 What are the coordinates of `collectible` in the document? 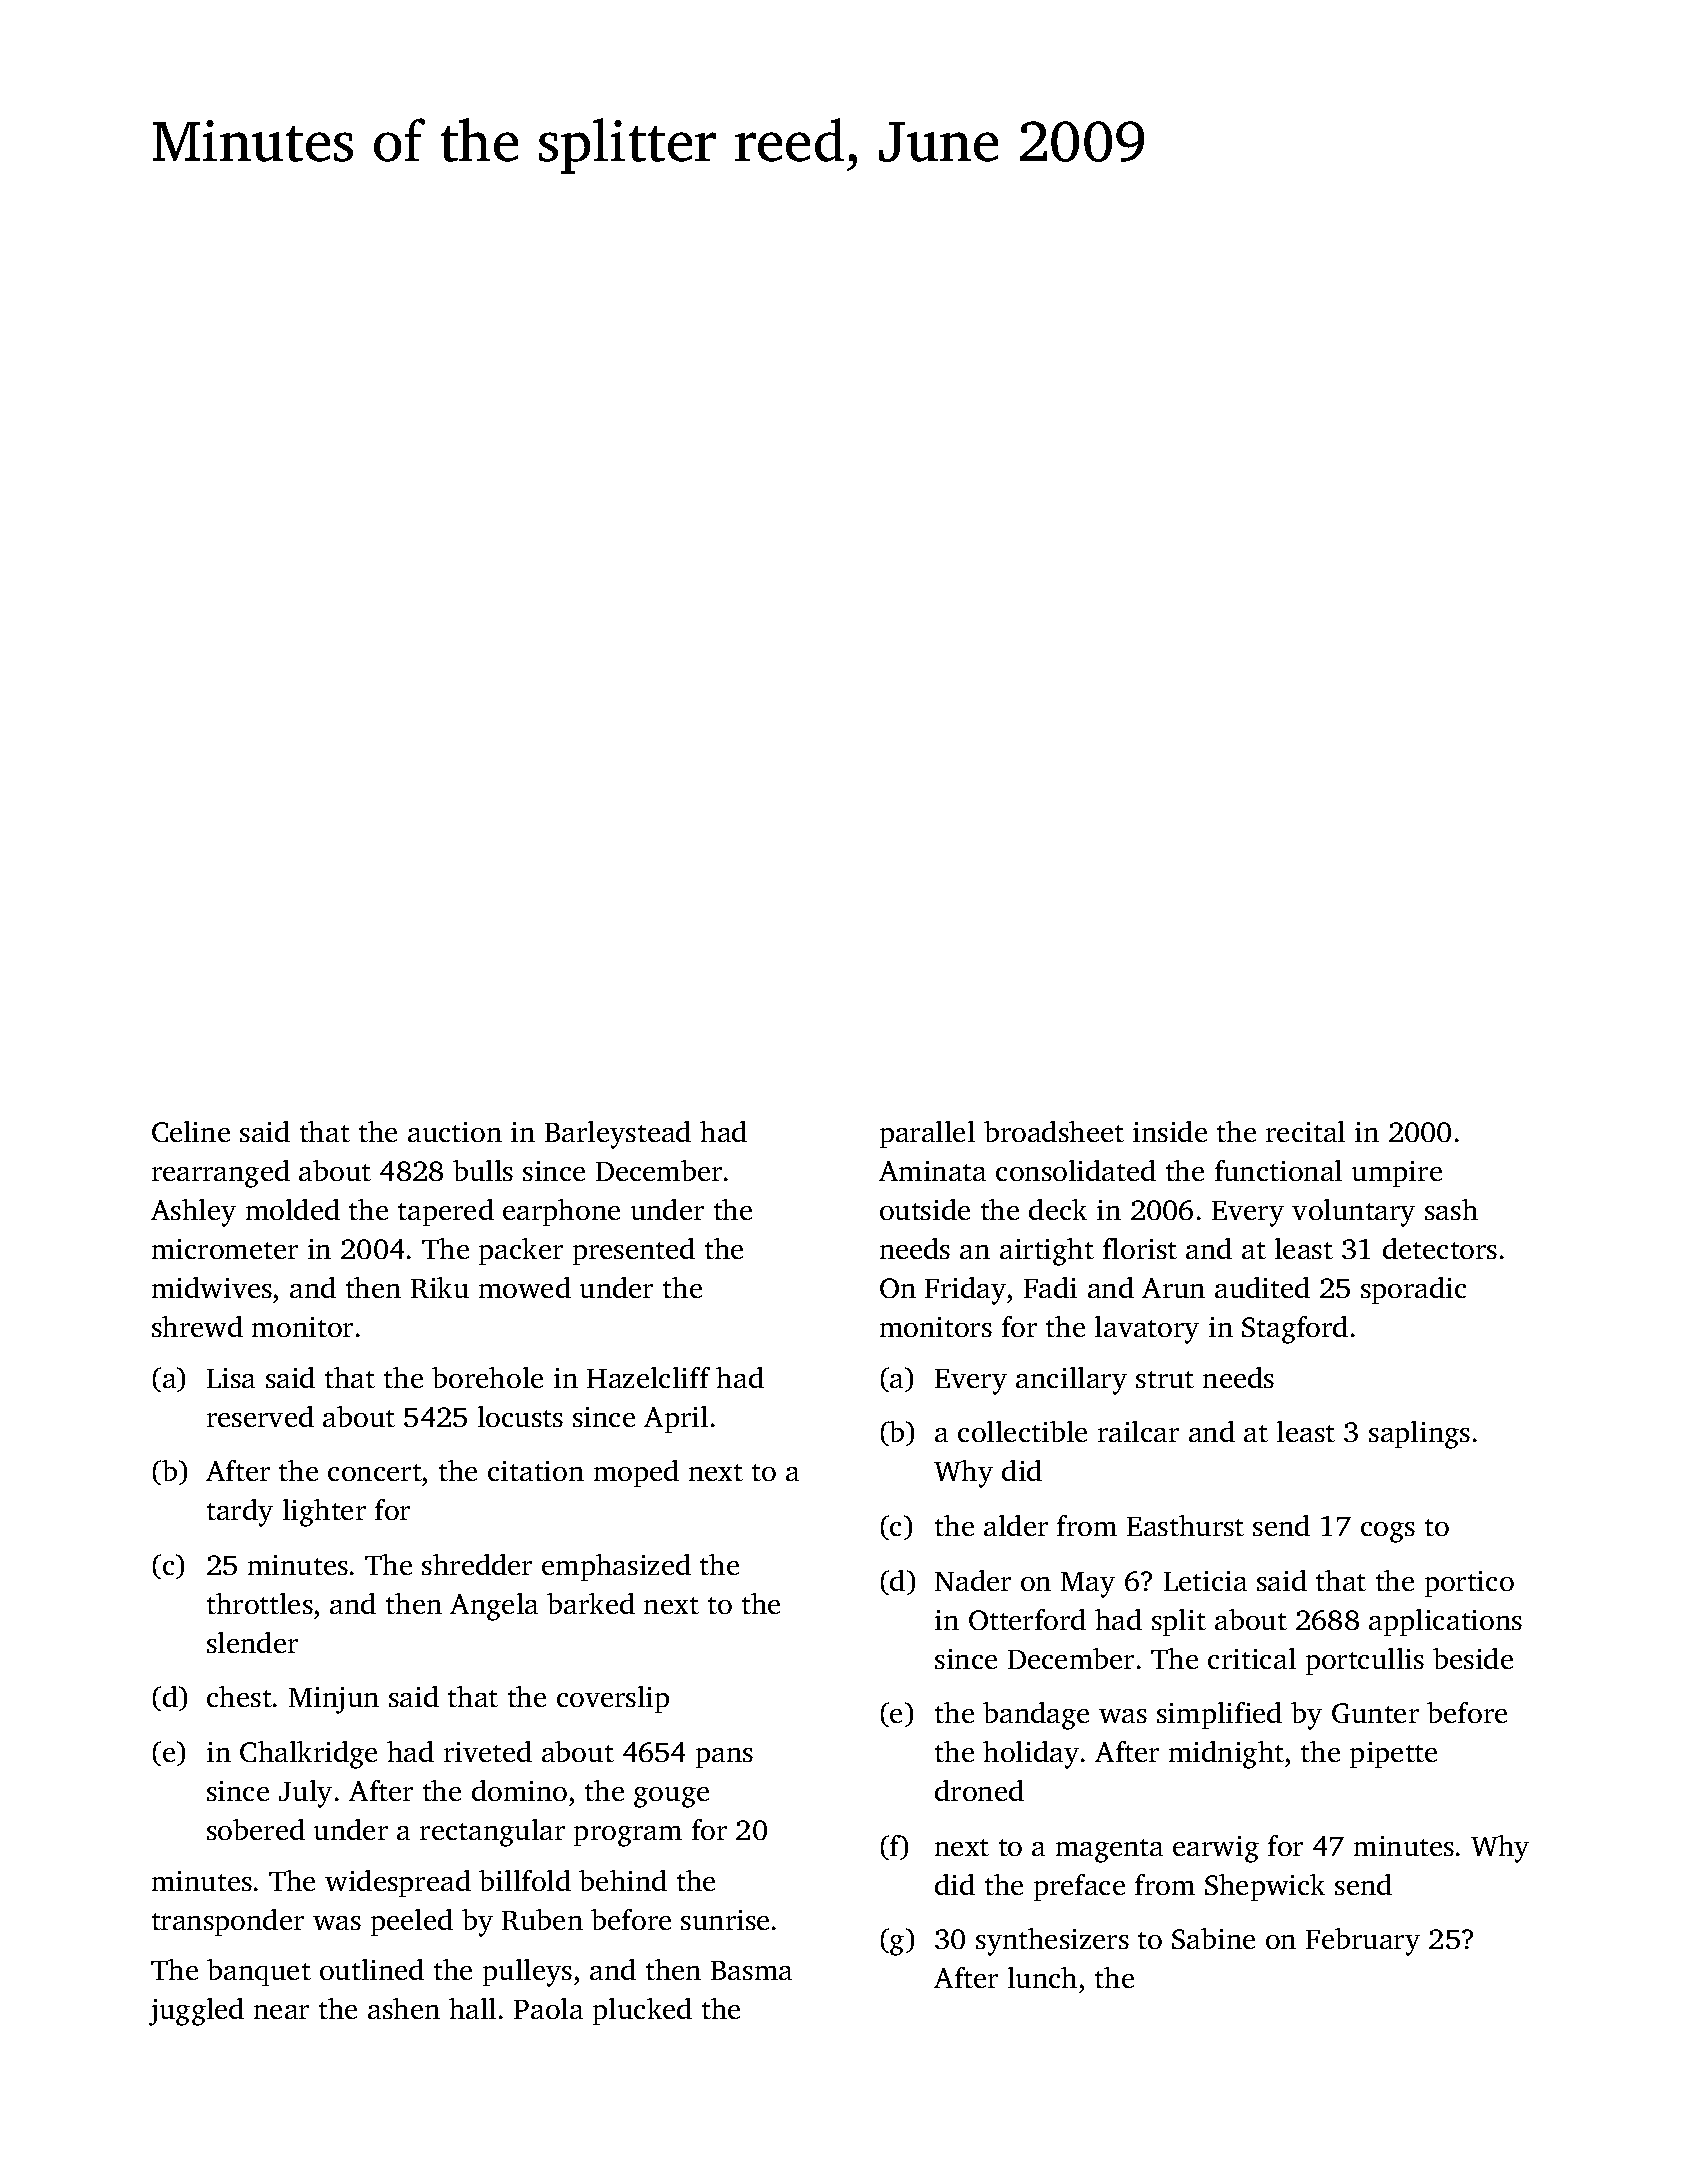 It's located at (1022, 1431).
